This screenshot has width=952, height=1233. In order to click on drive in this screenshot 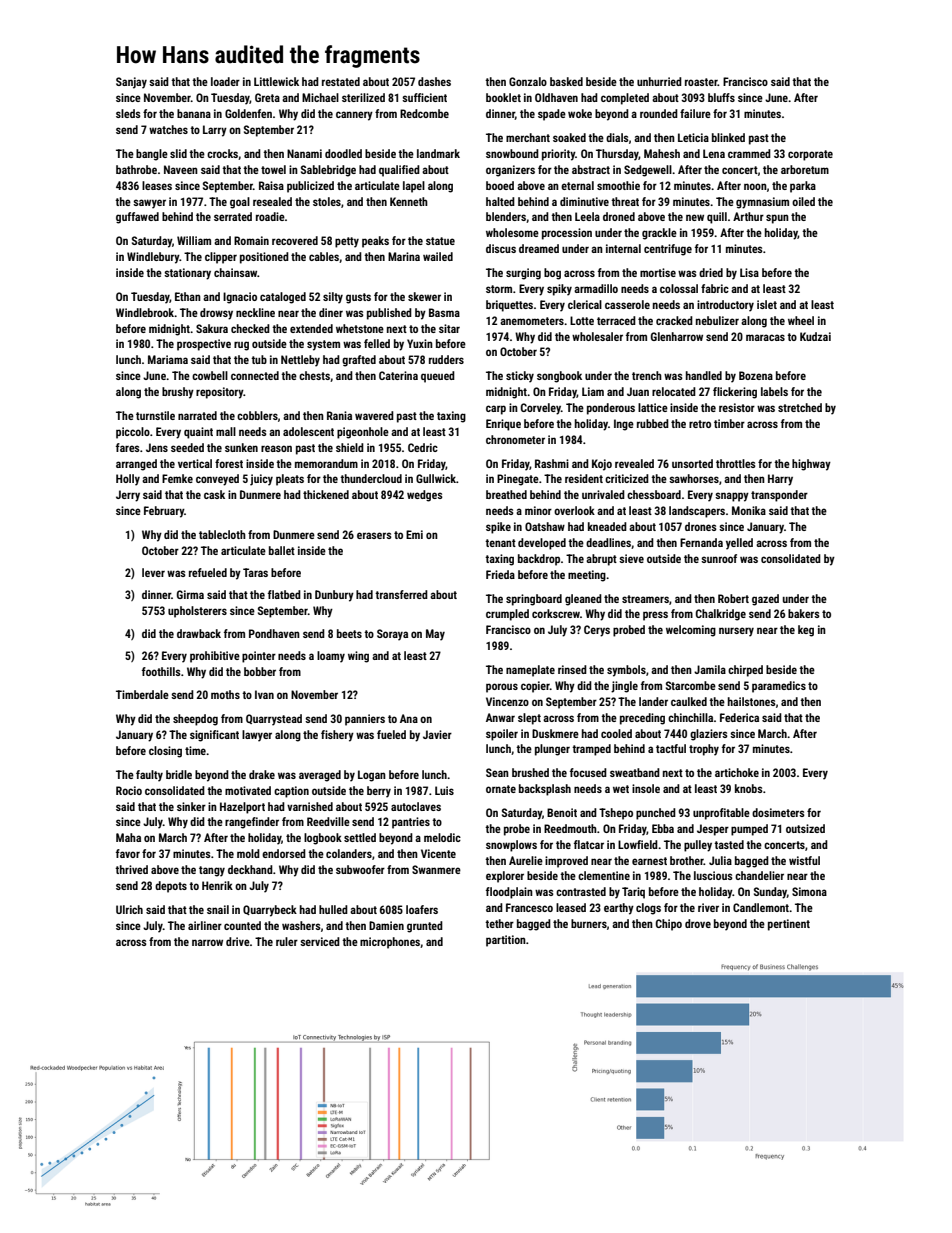, I will do `click(238, 941)`.
